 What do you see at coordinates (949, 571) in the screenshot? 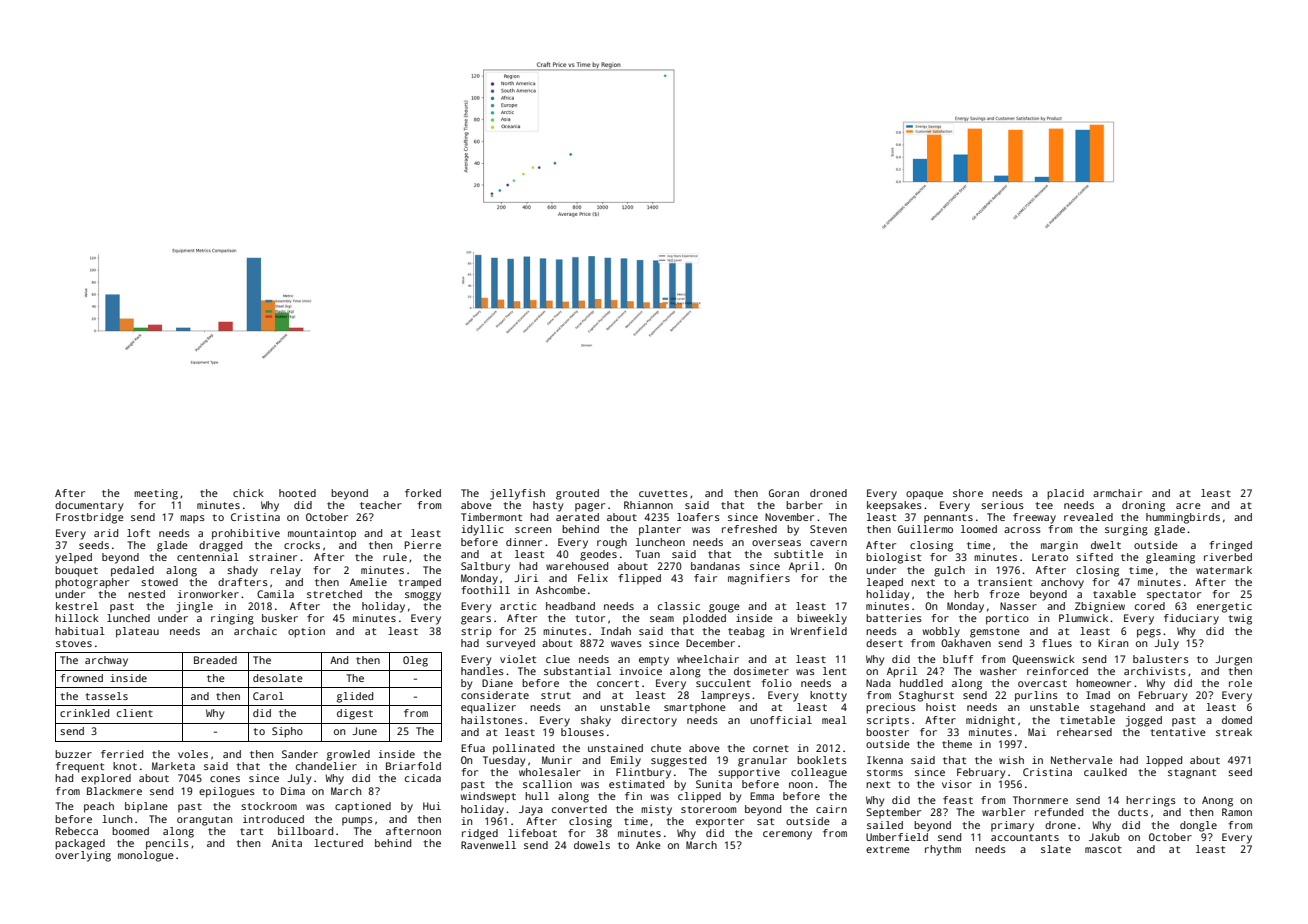
I see `gulch` at bounding box center [949, 571].
